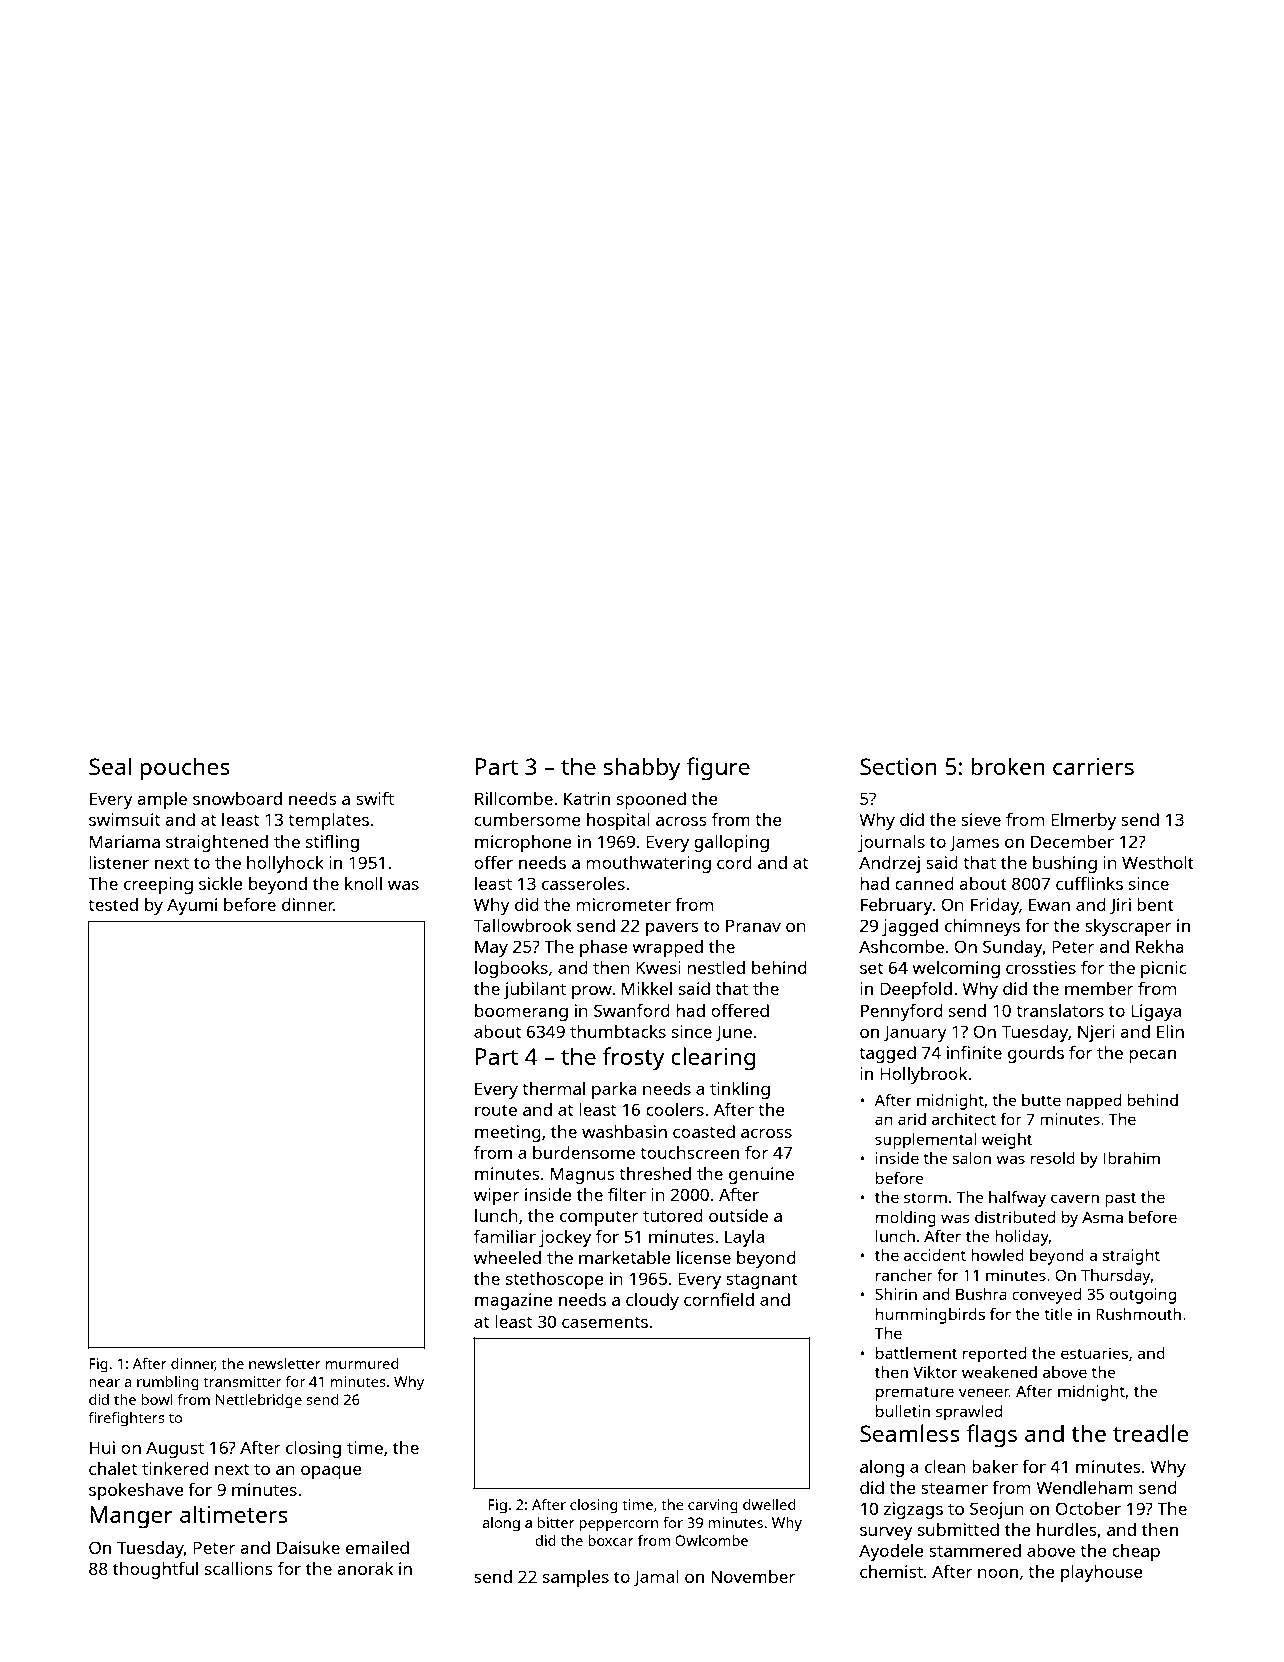 This screenshot has width=1284, height=1662. What do you see at coordinates (1093, 766) in the screenshot?
I see `carriers` at bounding box center [1093, 766].
